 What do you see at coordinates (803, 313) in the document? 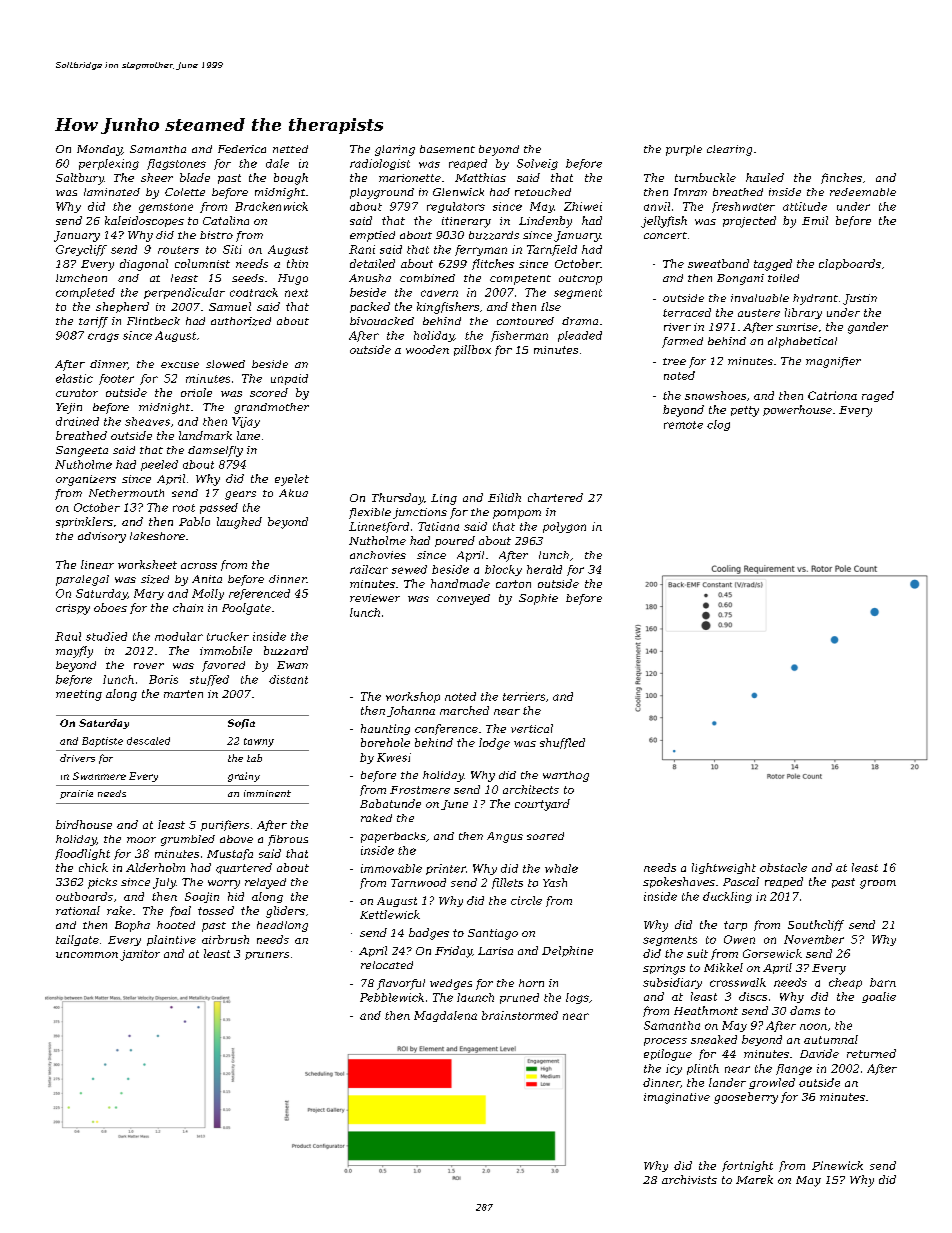
I see `library` at bounding box center [803, 313].
